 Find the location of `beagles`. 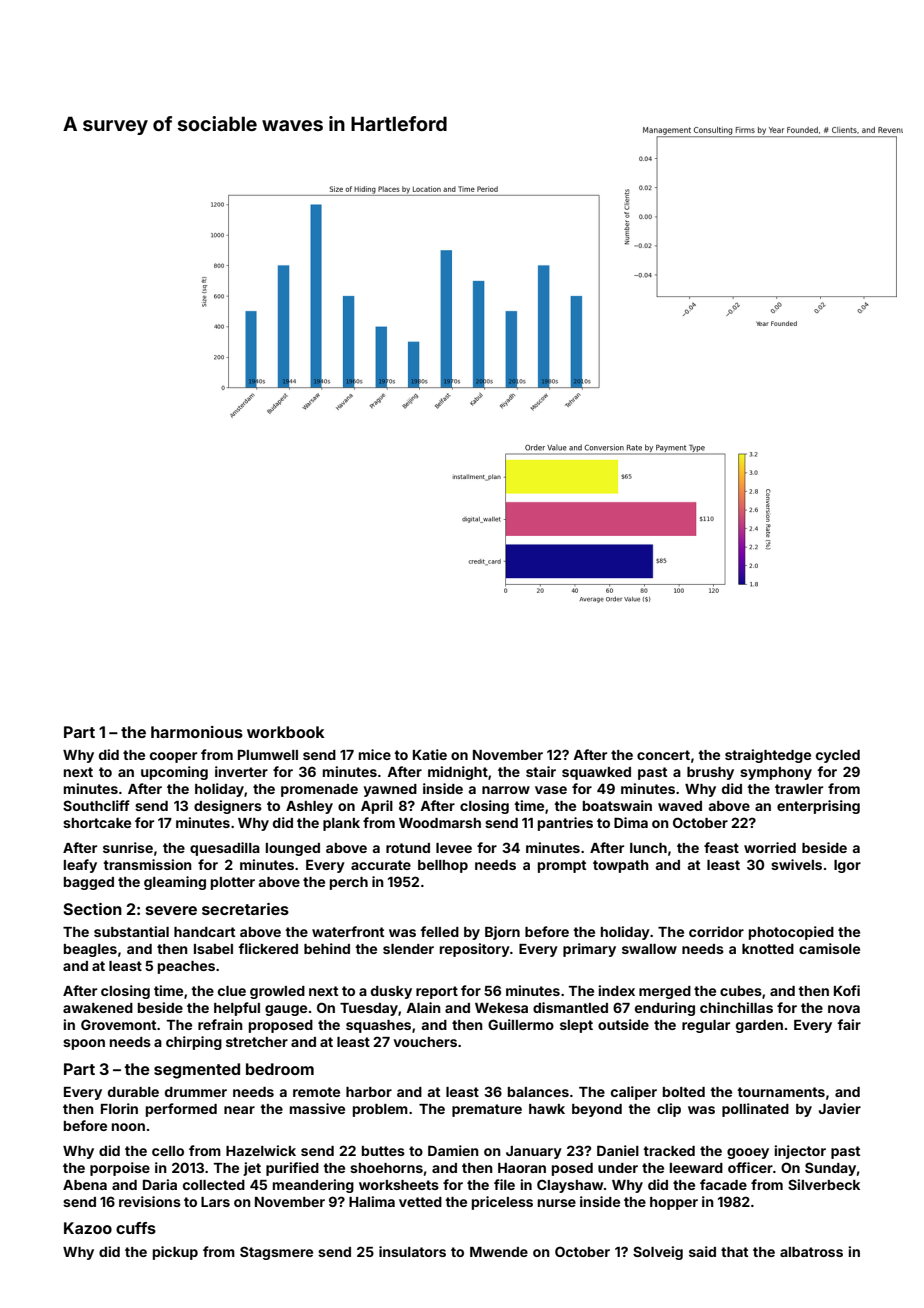

beagles is located at coordinates (90, 950).
